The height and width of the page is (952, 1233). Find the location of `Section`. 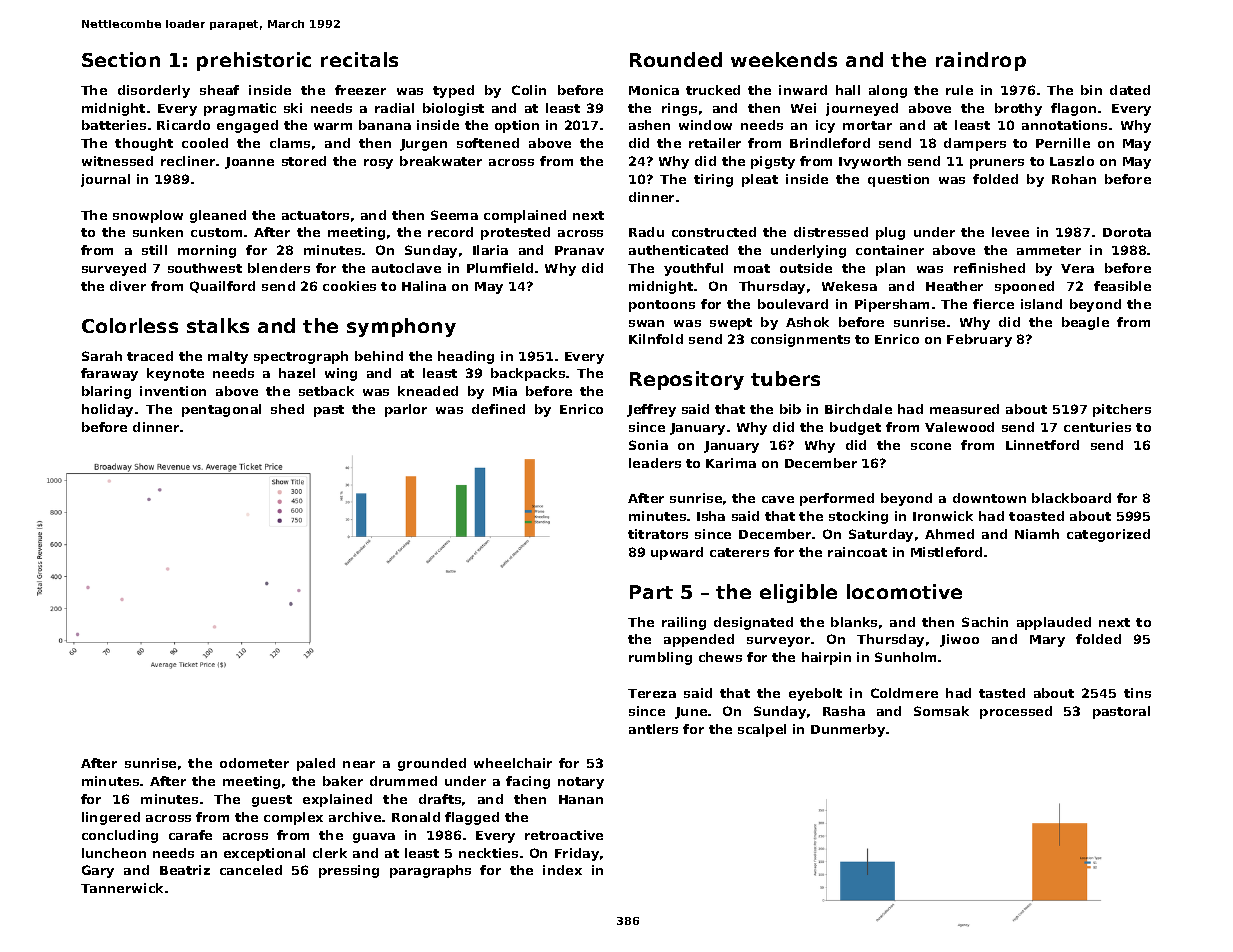

Section is located at coordinates (121, 59).
